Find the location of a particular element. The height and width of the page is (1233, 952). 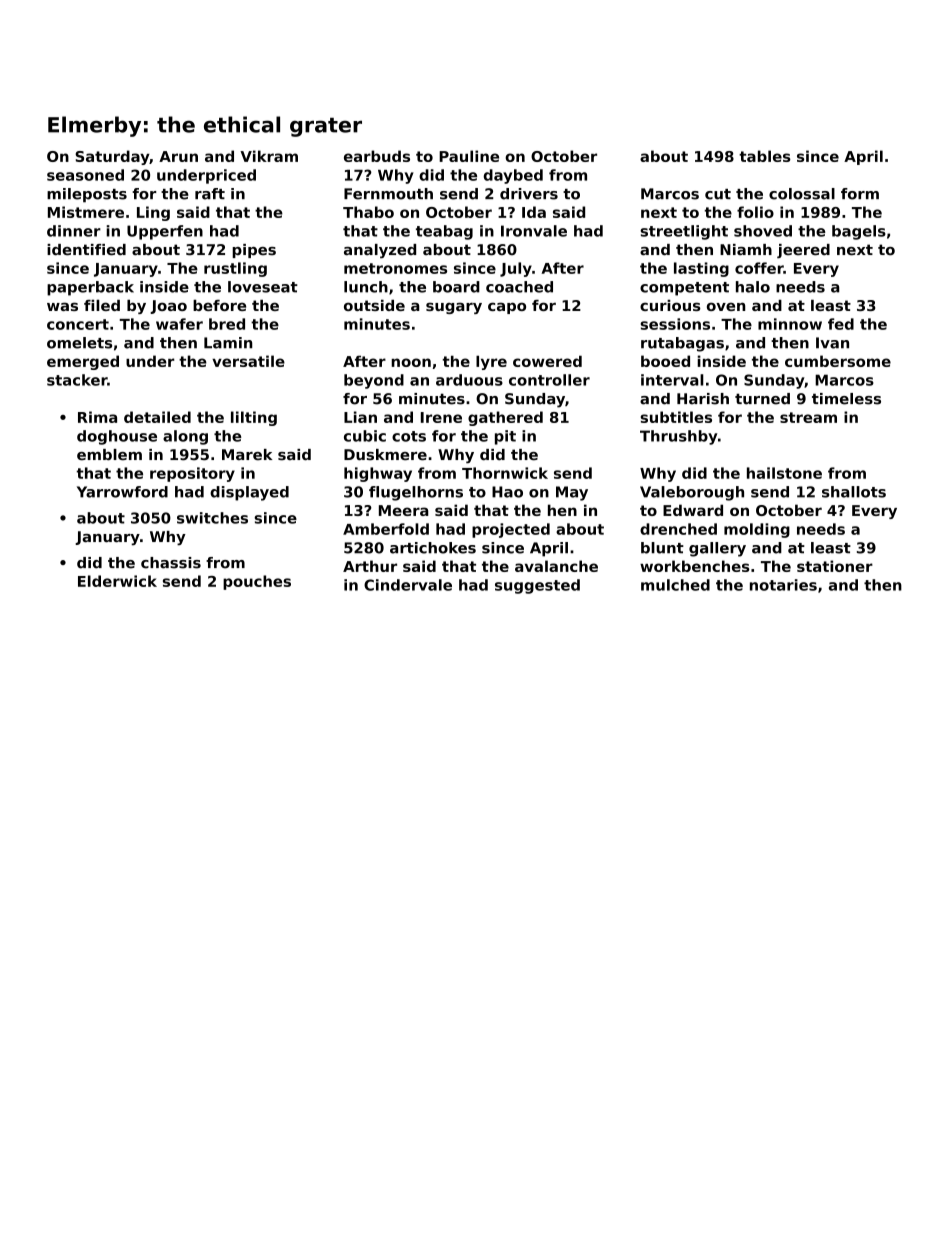

projected is located at coordinates (511, 530).
